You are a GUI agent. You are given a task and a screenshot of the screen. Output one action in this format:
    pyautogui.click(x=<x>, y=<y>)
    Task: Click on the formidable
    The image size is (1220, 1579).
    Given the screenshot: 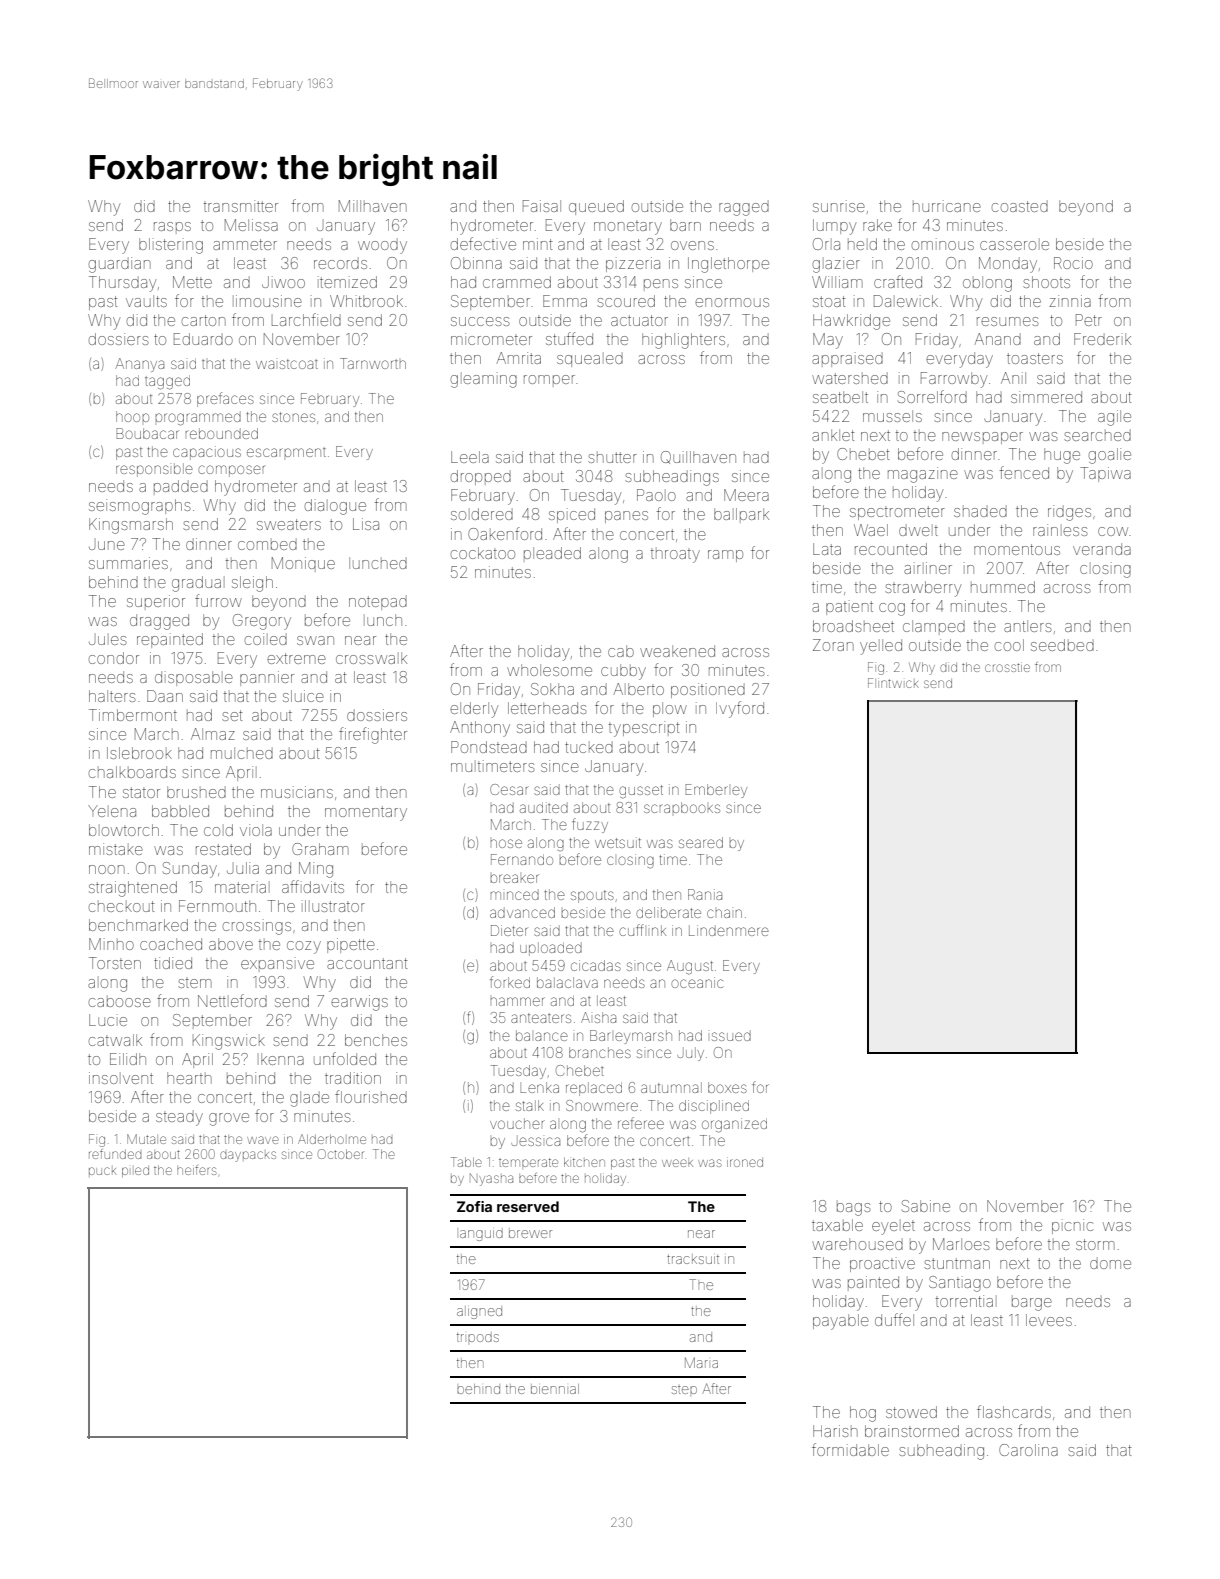 What is the action you would take?
    pyautogui.click(x=850, y=1449)
